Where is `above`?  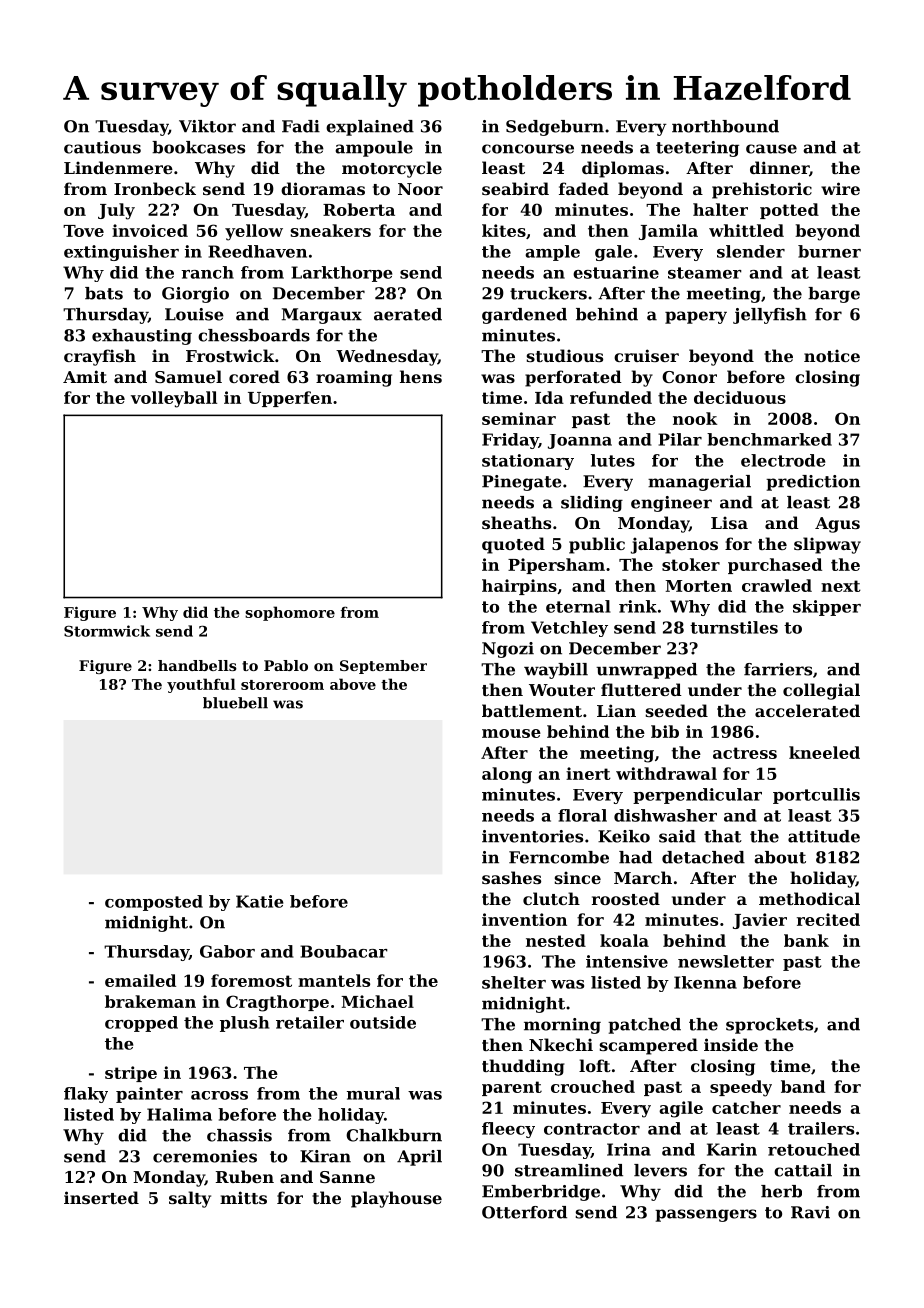
above is located at coordinates (353, 684).
